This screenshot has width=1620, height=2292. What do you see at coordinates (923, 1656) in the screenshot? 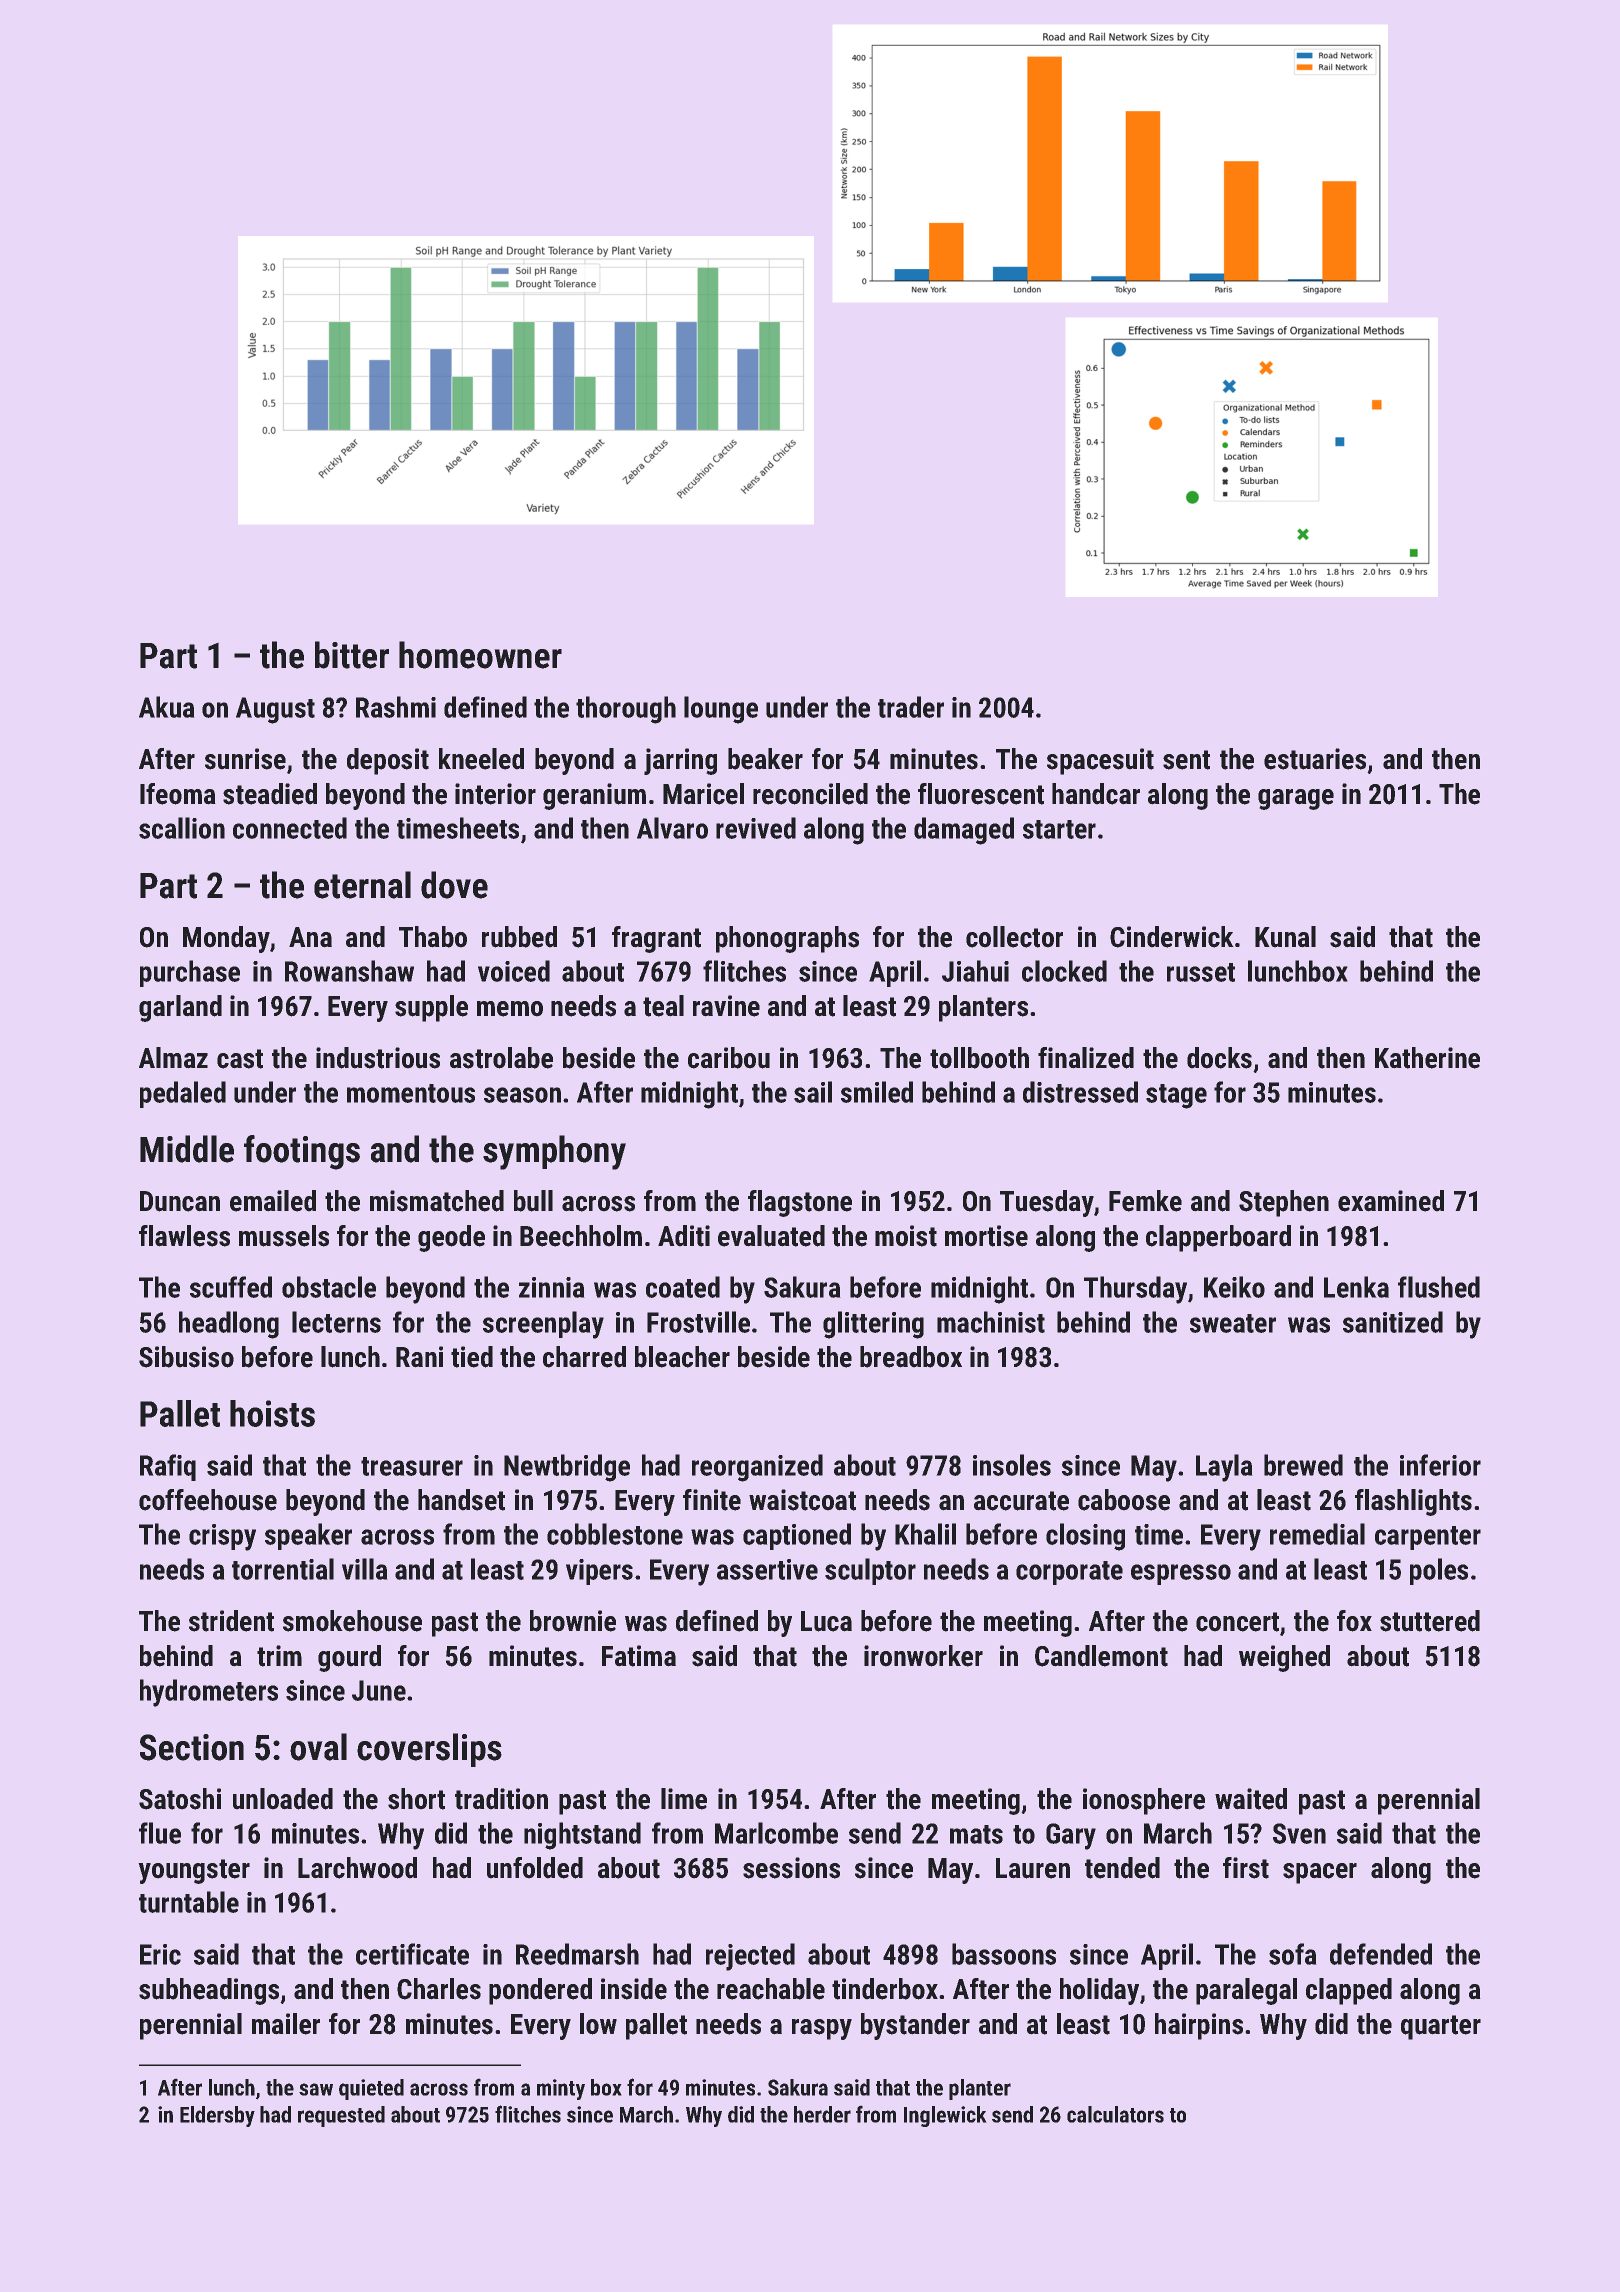
I see `ironworker` at bounding box center [923, 1656].
